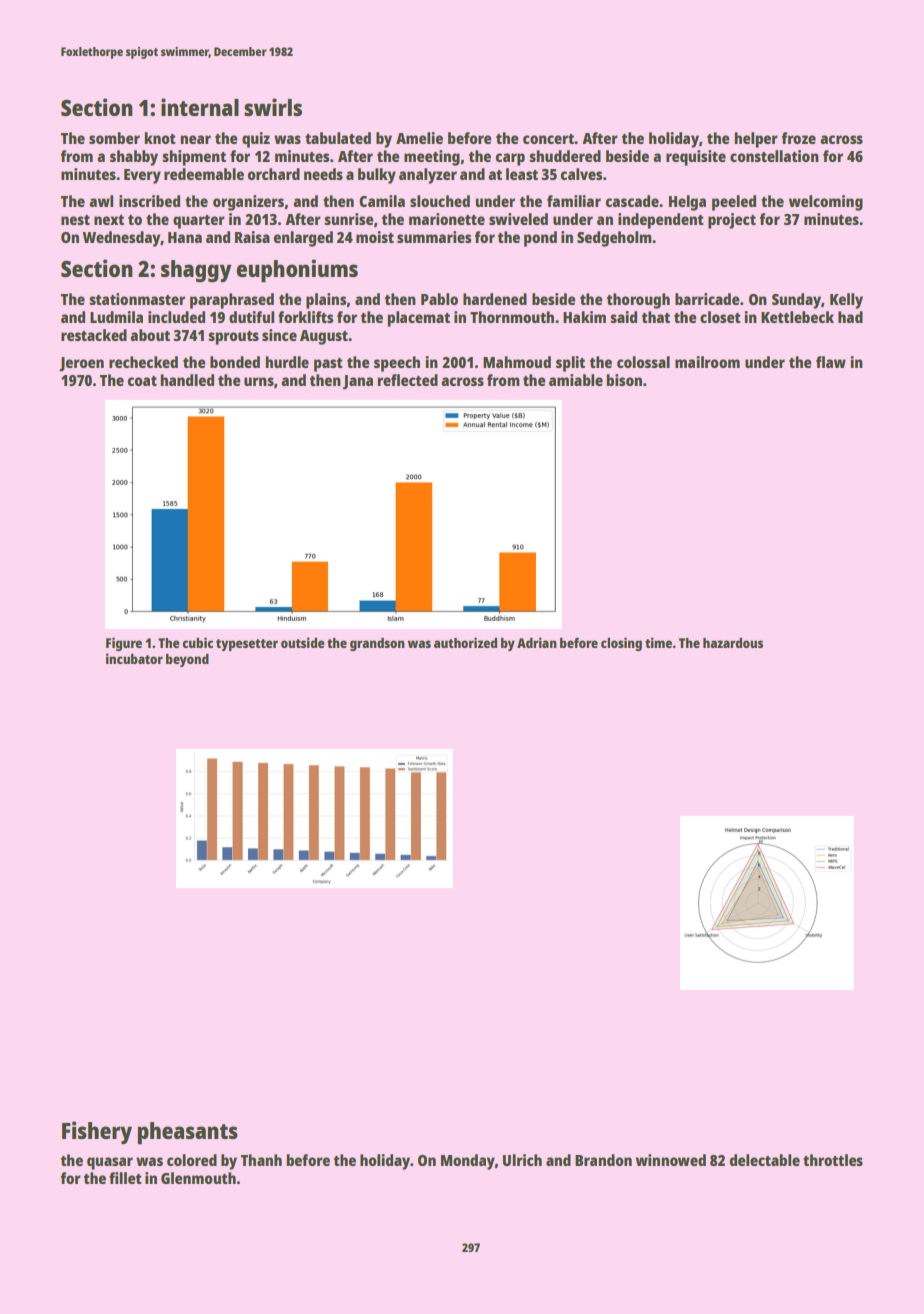  Describe the element at coordinates (97, 1132) in the document. I see `Fishery` at that location.
